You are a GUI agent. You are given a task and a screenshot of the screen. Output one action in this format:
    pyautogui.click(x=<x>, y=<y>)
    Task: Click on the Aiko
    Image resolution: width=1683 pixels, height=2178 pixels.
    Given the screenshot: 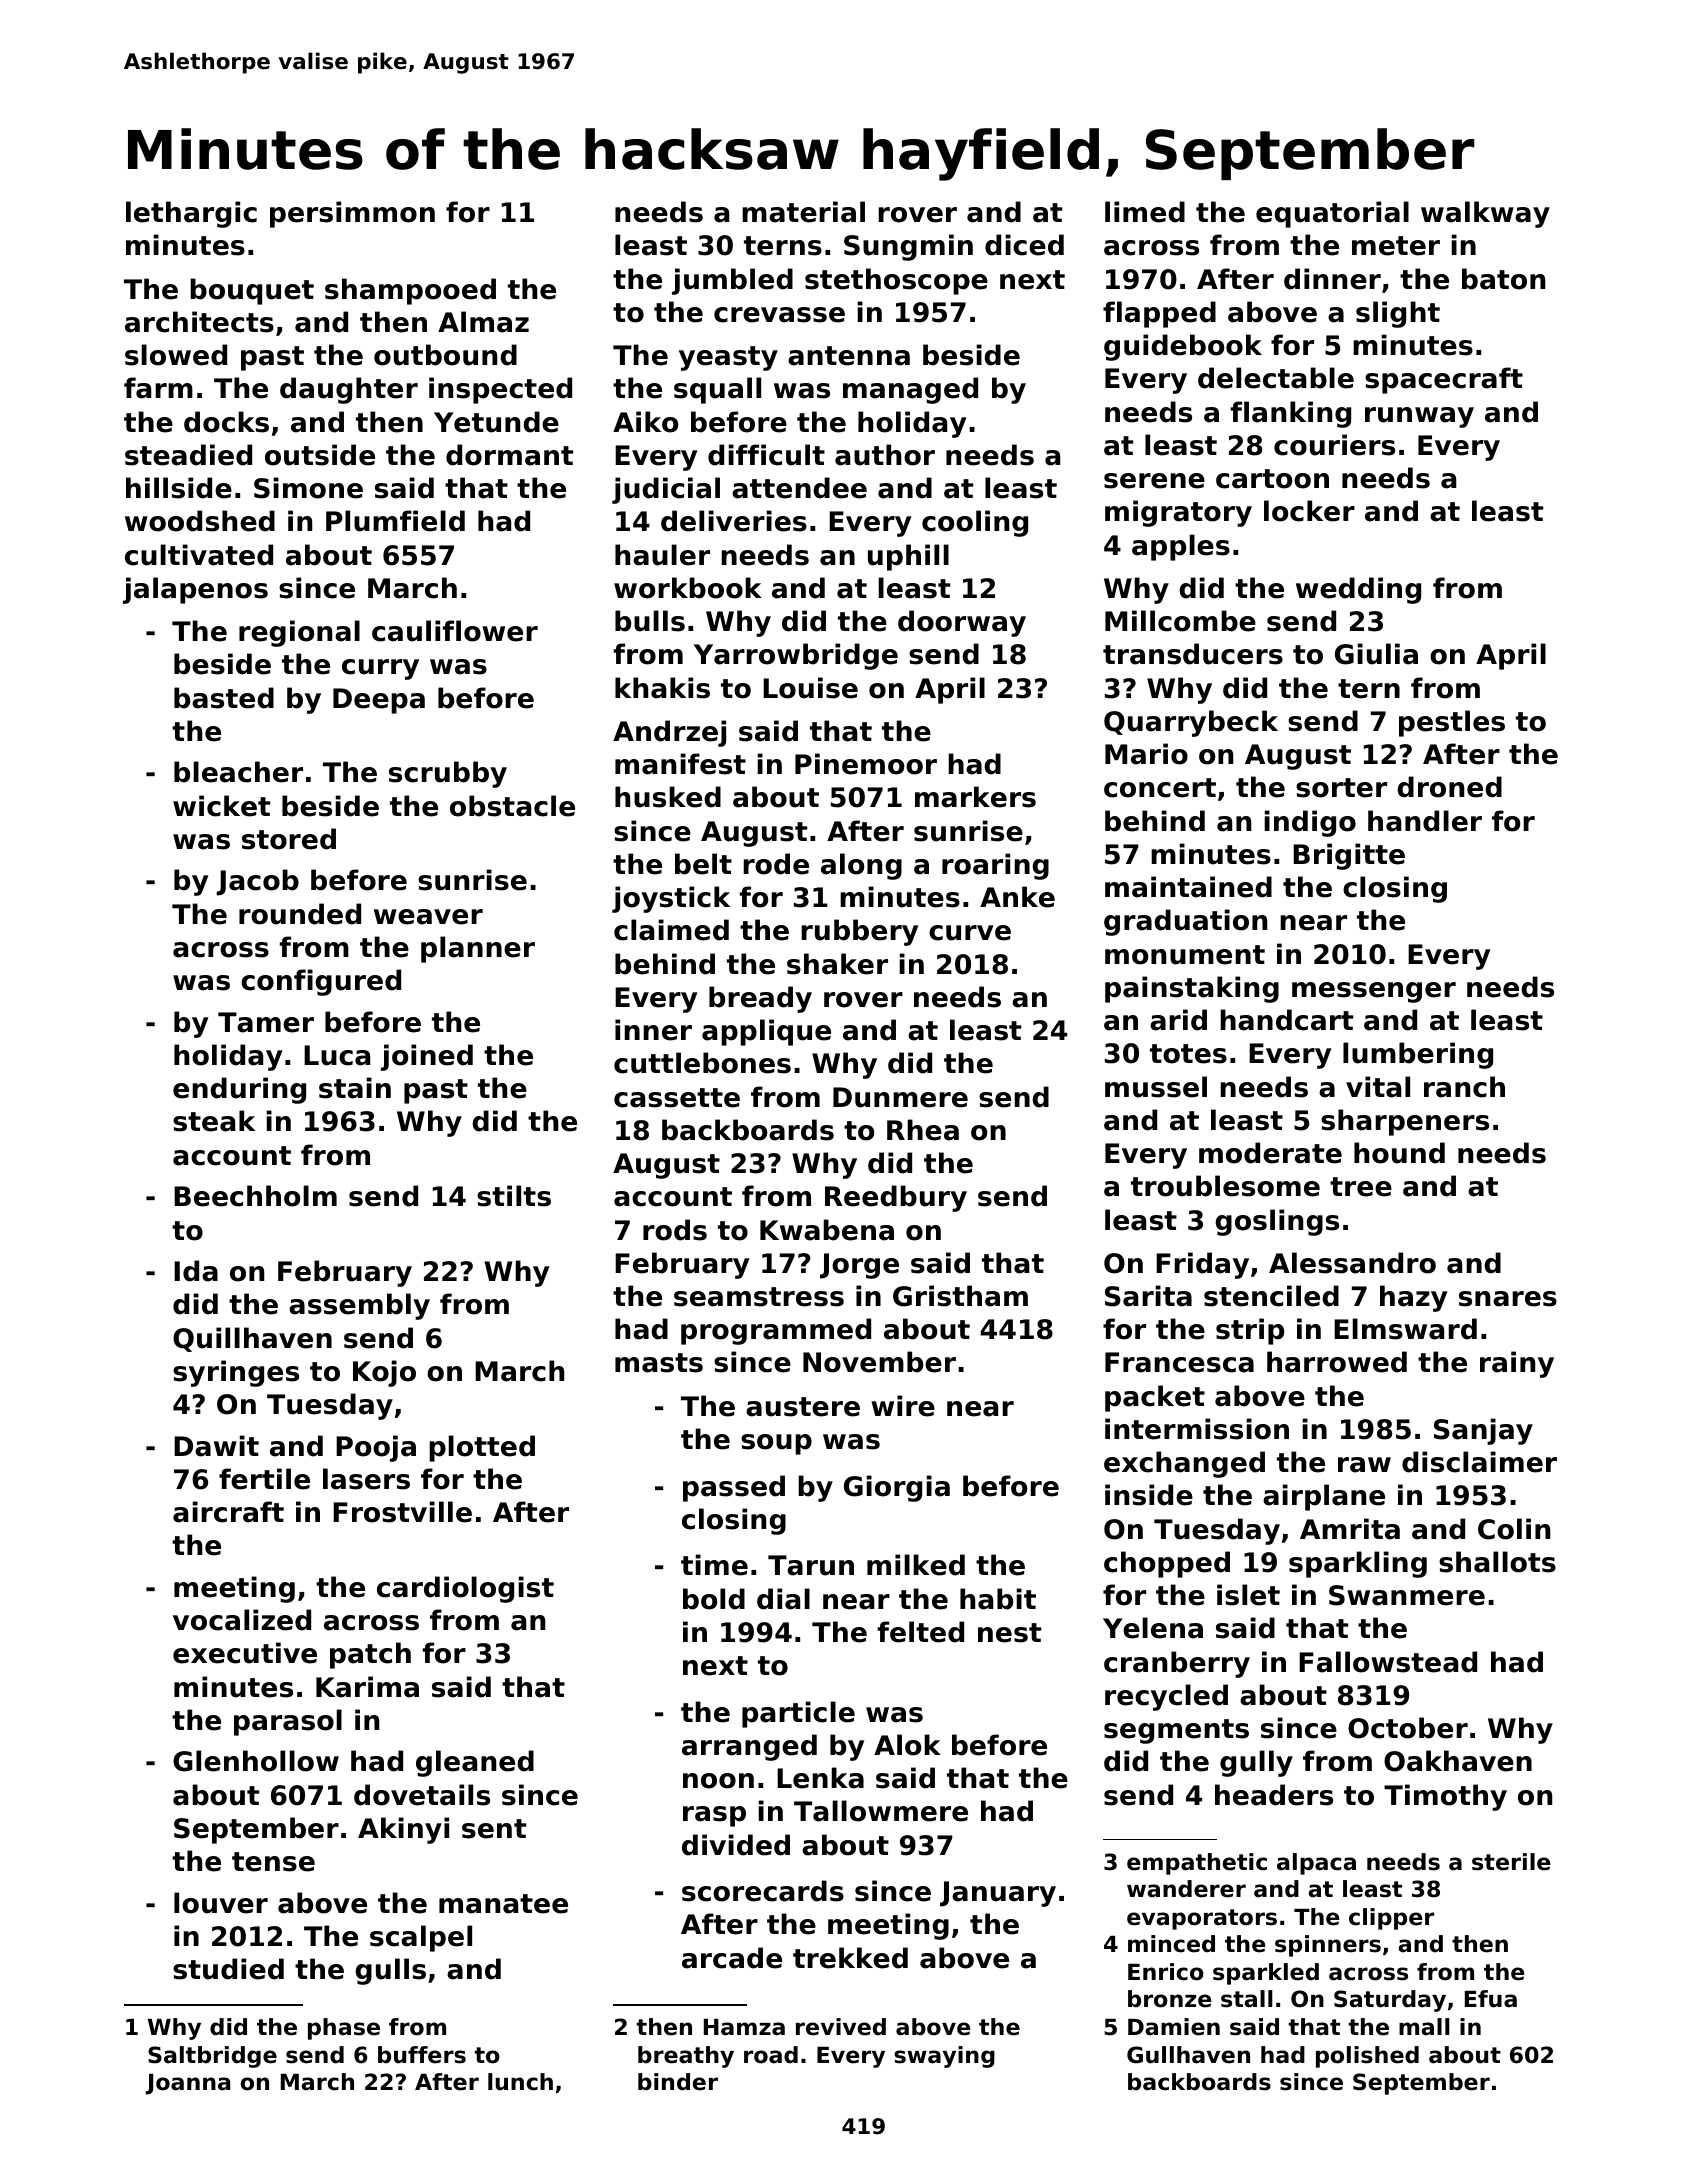 What is the action you would take?
    pyautogui.click(x=645, y=422)
